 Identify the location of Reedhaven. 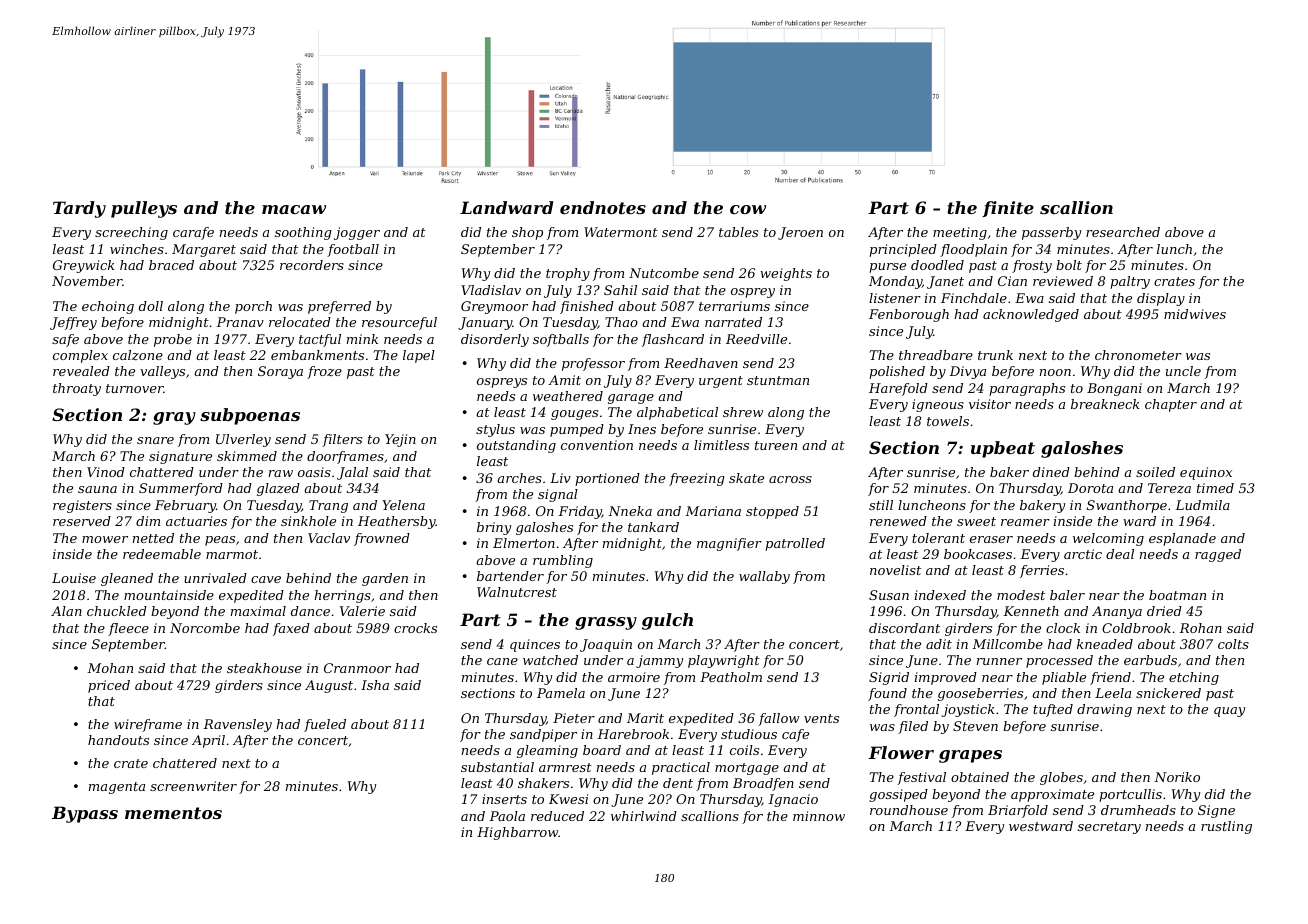
(701, 363).
